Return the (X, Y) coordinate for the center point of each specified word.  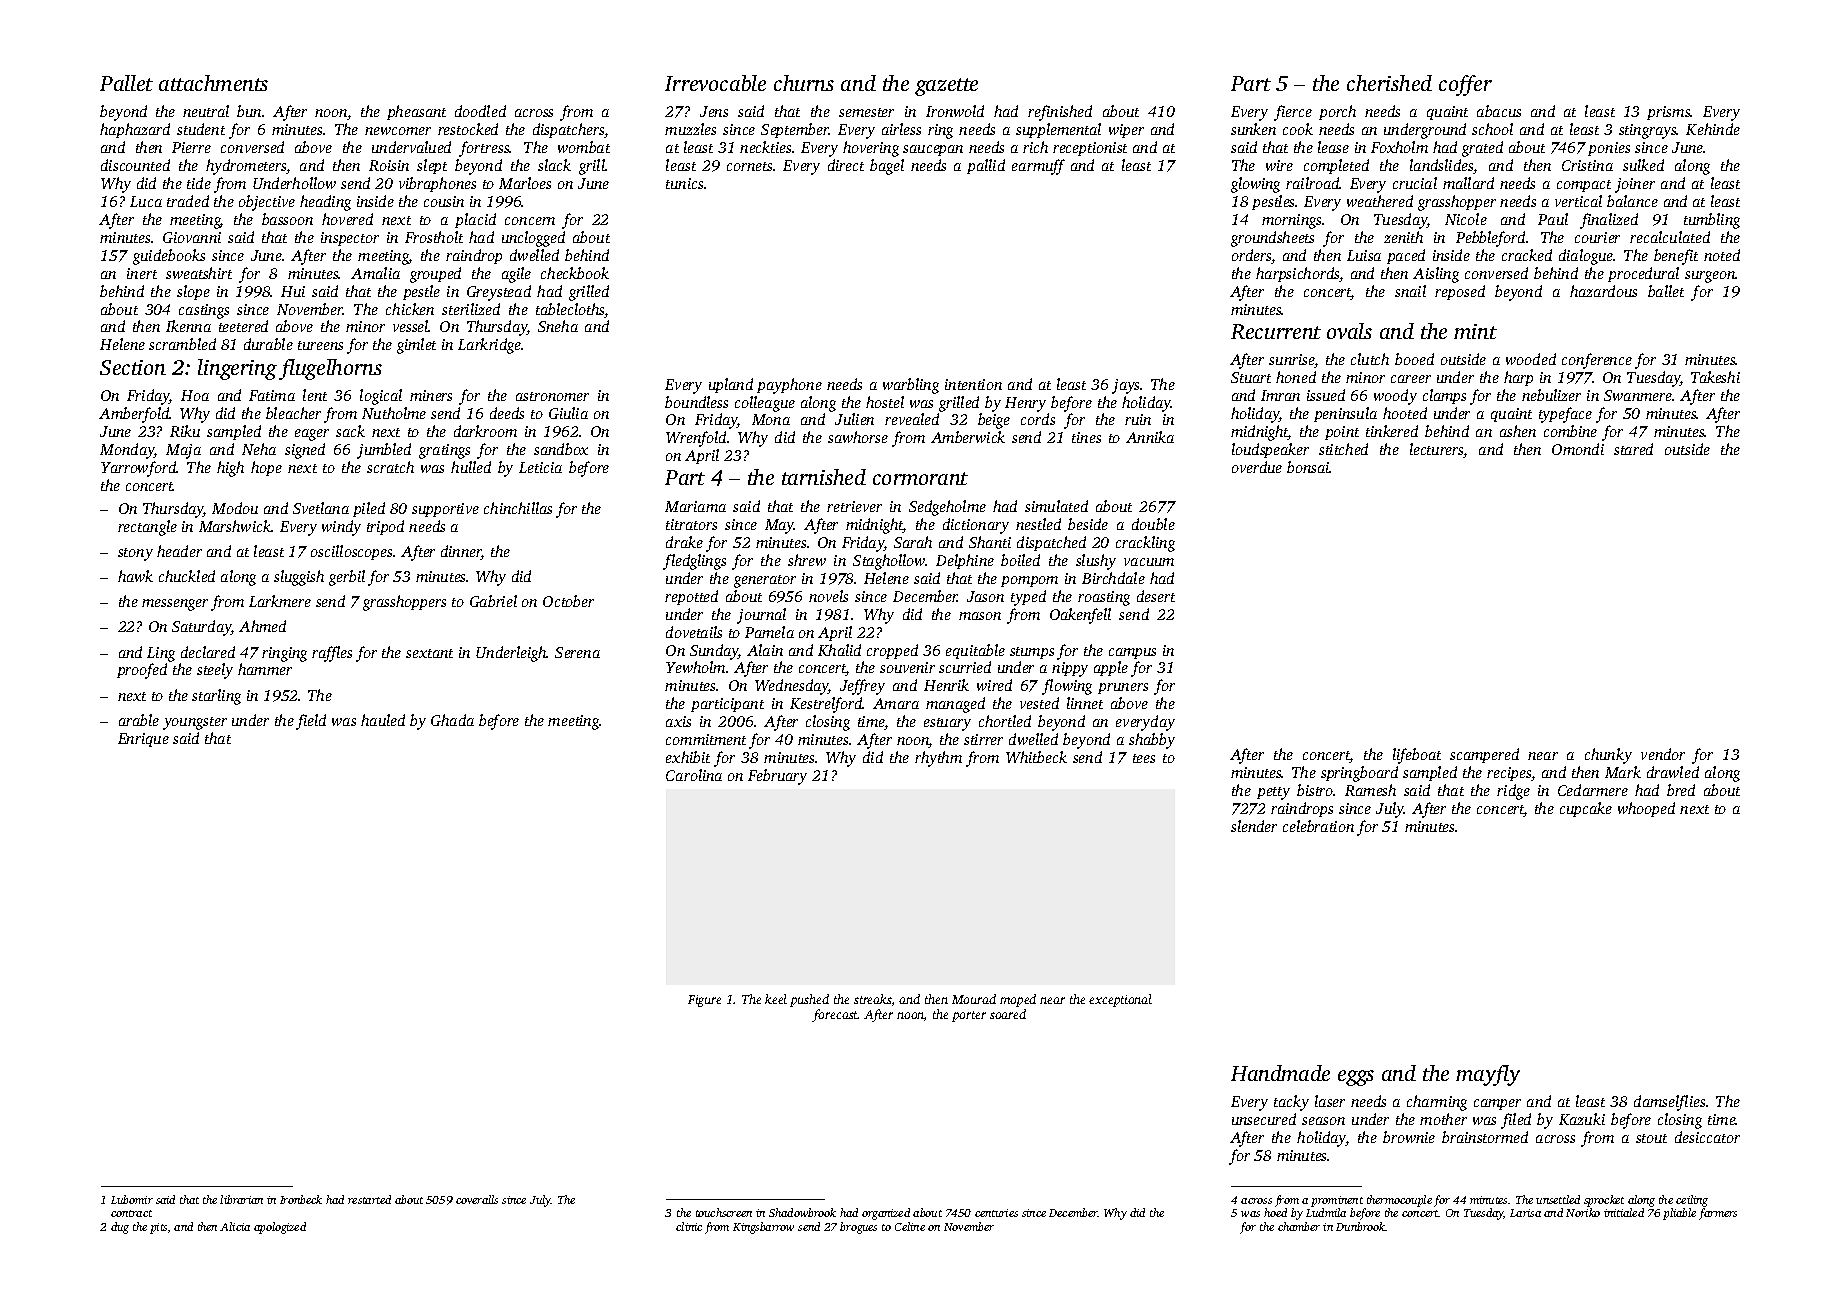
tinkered (1392, 431)
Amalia (375, 273)
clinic (689, 1226)
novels (828, 596)
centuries (996, 1213)
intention (973, 384)
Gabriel (493, 601)
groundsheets (1272, 239)
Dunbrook (1361, 1226)
